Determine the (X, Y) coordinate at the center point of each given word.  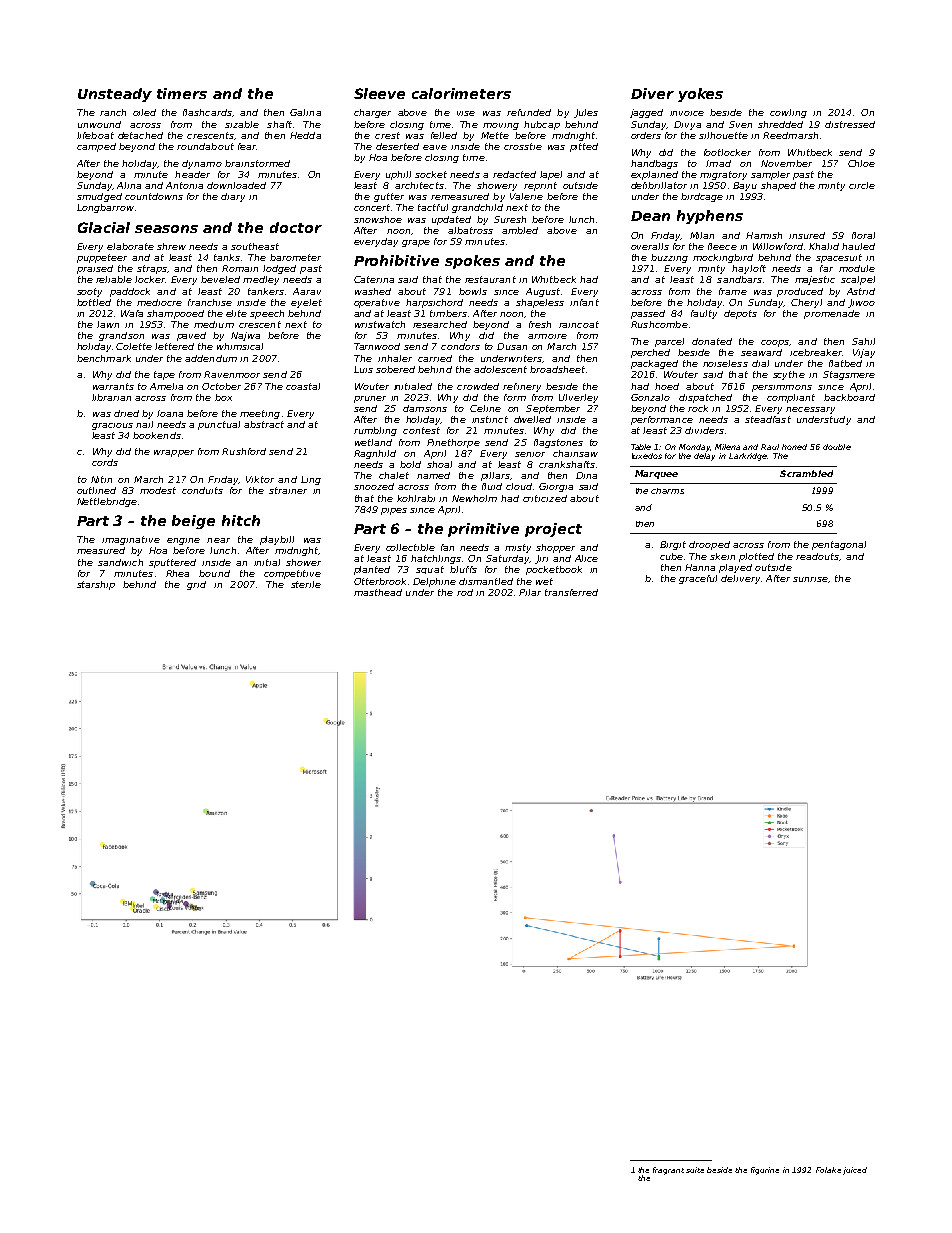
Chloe (861, 163)
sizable (242, 124)
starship (96, 585)
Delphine (434, 582)
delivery (740, 579)
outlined (96, 490)
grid (196, 585)
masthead (378, 592)
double (837, 447)
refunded (529, 112)
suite (695, 1170)
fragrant (668, 1171)
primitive (483, 530)
